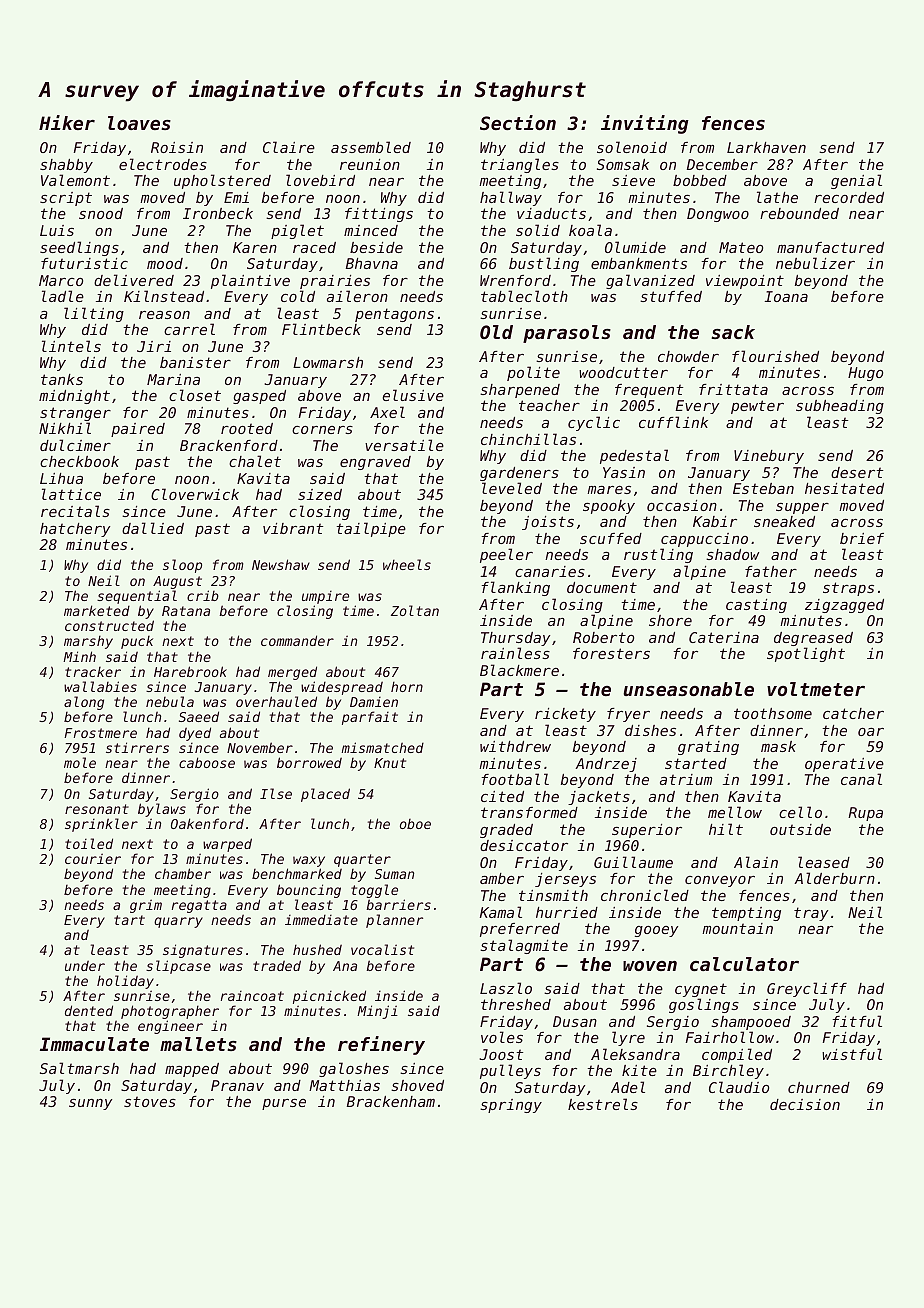 Image resolution: width=924 pixels, height=1308 pixels. I want to click on genial, so click(856, 181).
